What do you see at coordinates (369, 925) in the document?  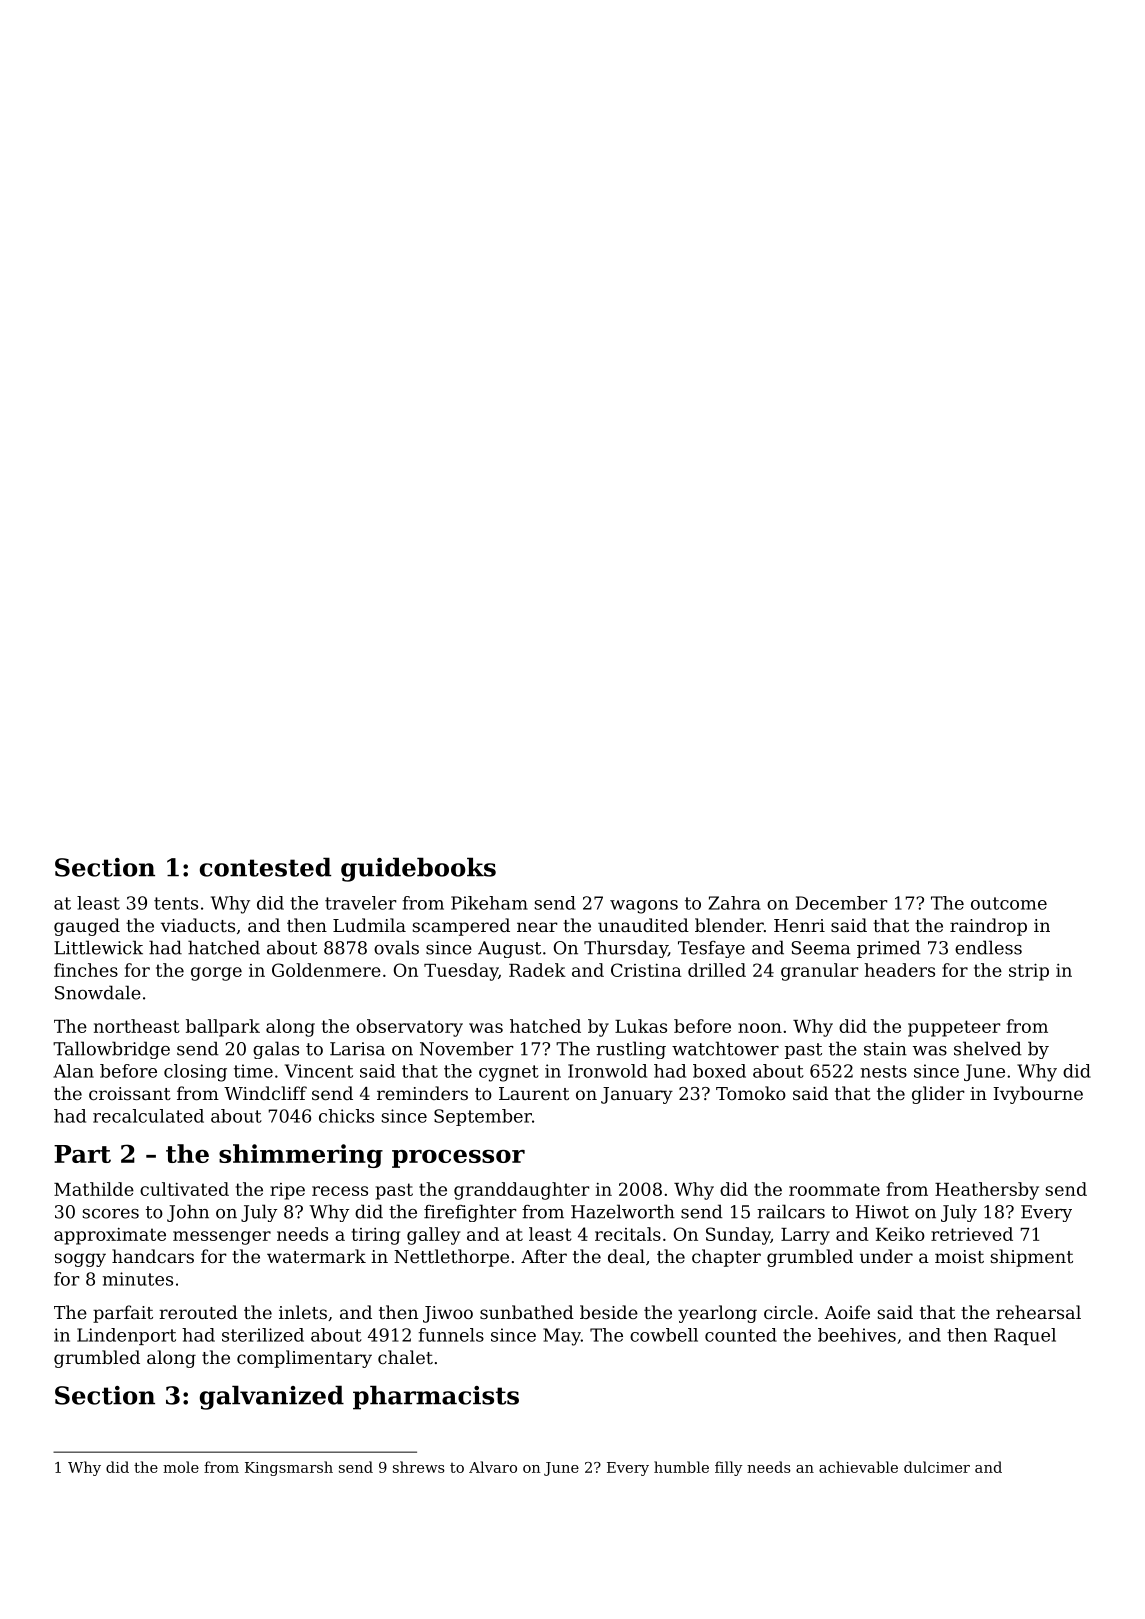 I see `Ludmila` at bounding box center [369, 925].
